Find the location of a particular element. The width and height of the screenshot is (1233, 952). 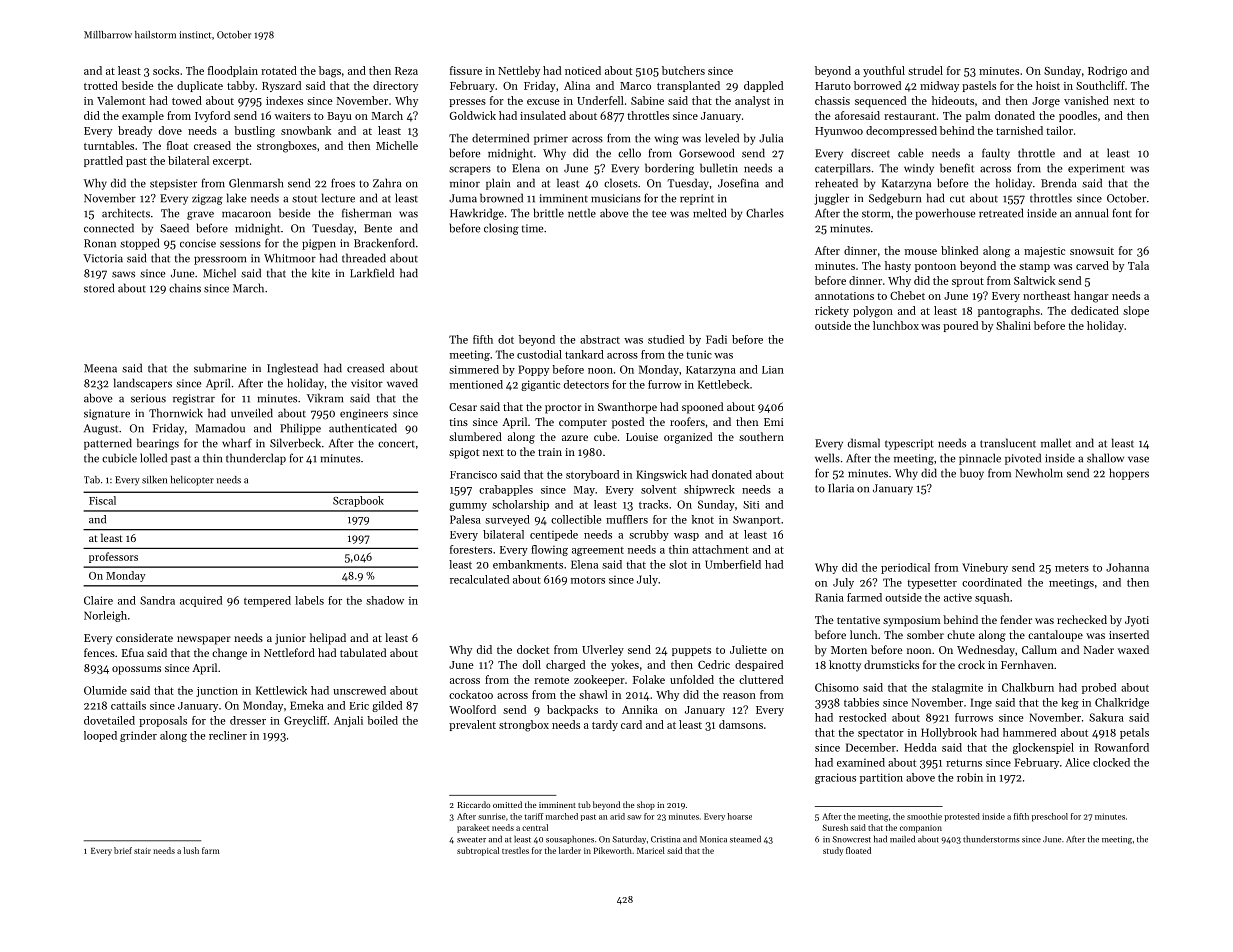

Lian is located at coordinates (773, 370).
